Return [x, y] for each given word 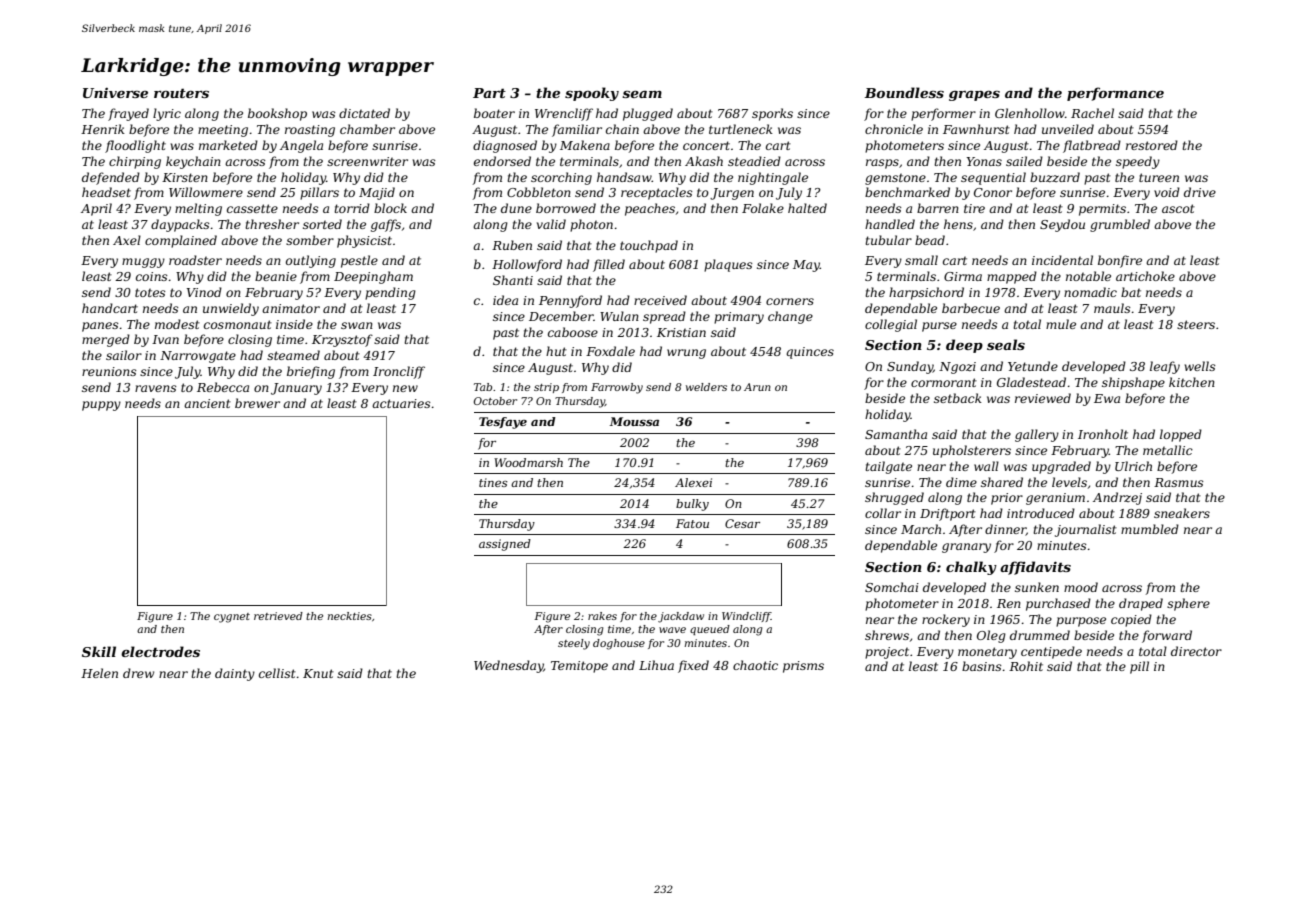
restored [1152, 145]
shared [1002, 482]
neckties [349, 616]
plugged [648, 114]
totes [150, 292]
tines [493, 482]
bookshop [277, 114]
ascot [1178, 208]
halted [807, 208]
